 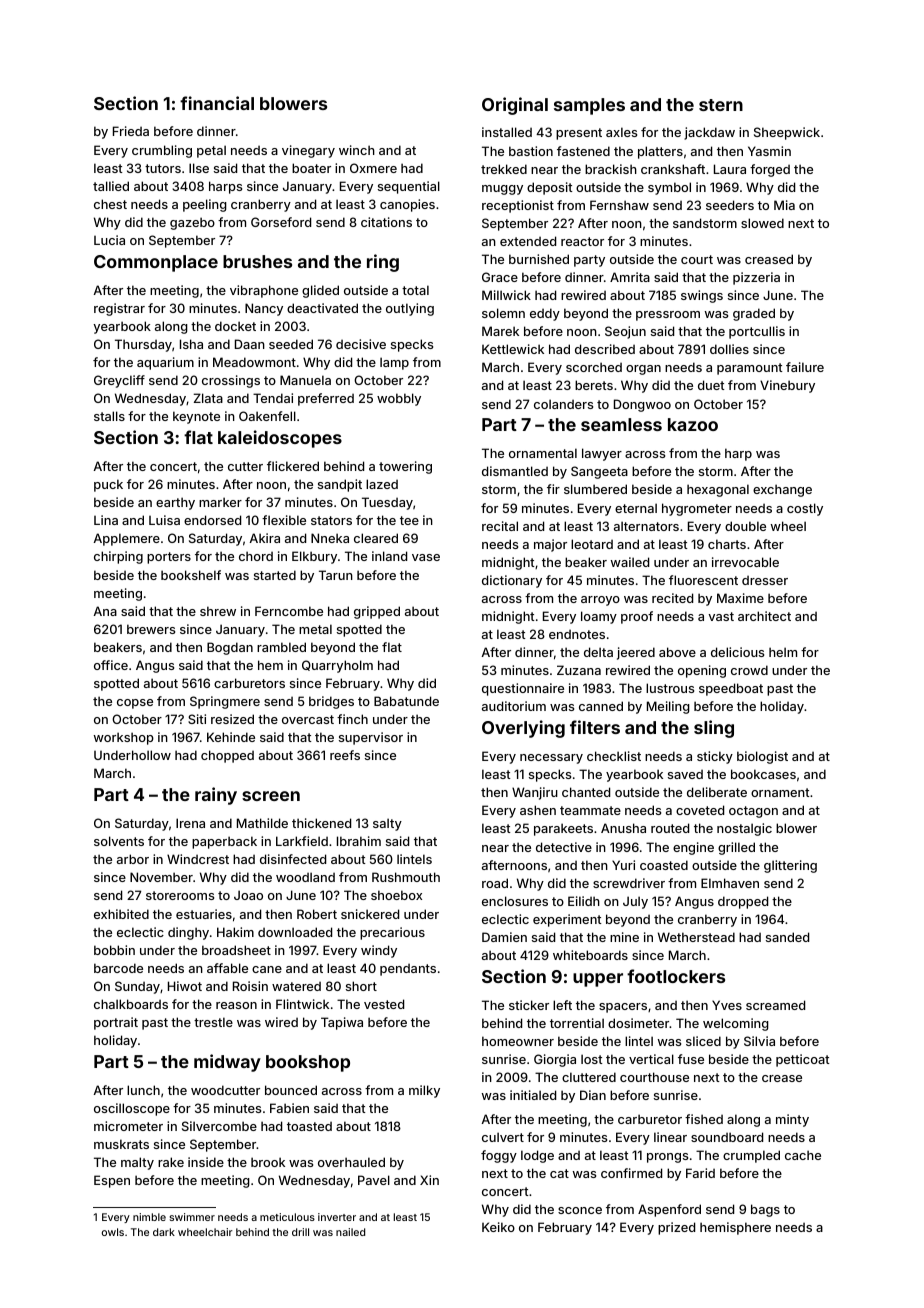 What do you see at coordinates (227, 1063) in the page?
I see `midway` at bounding box center [227, 1063].
